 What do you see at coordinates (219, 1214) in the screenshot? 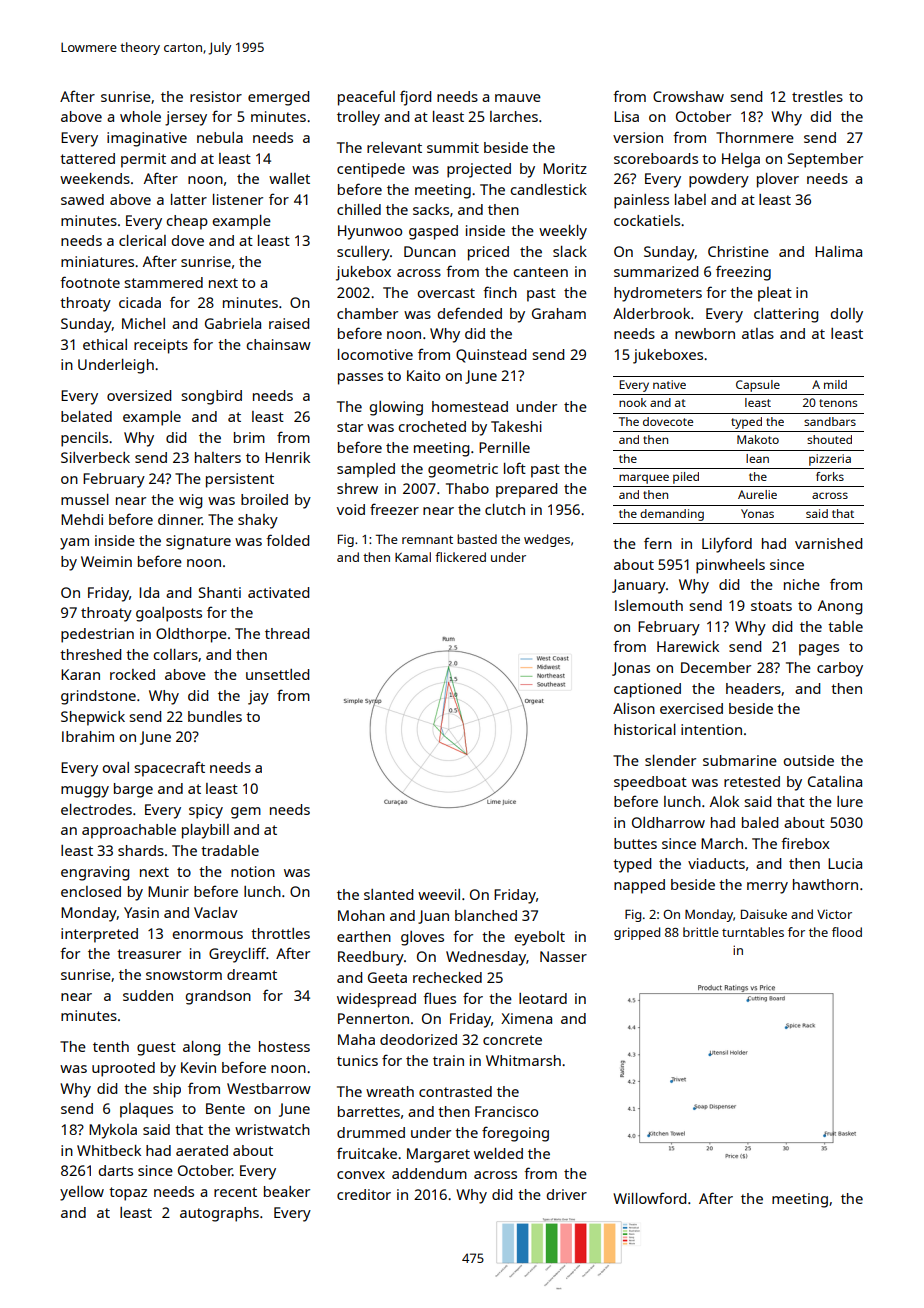
I see `autographs` at bounding box center [219, 1214].
